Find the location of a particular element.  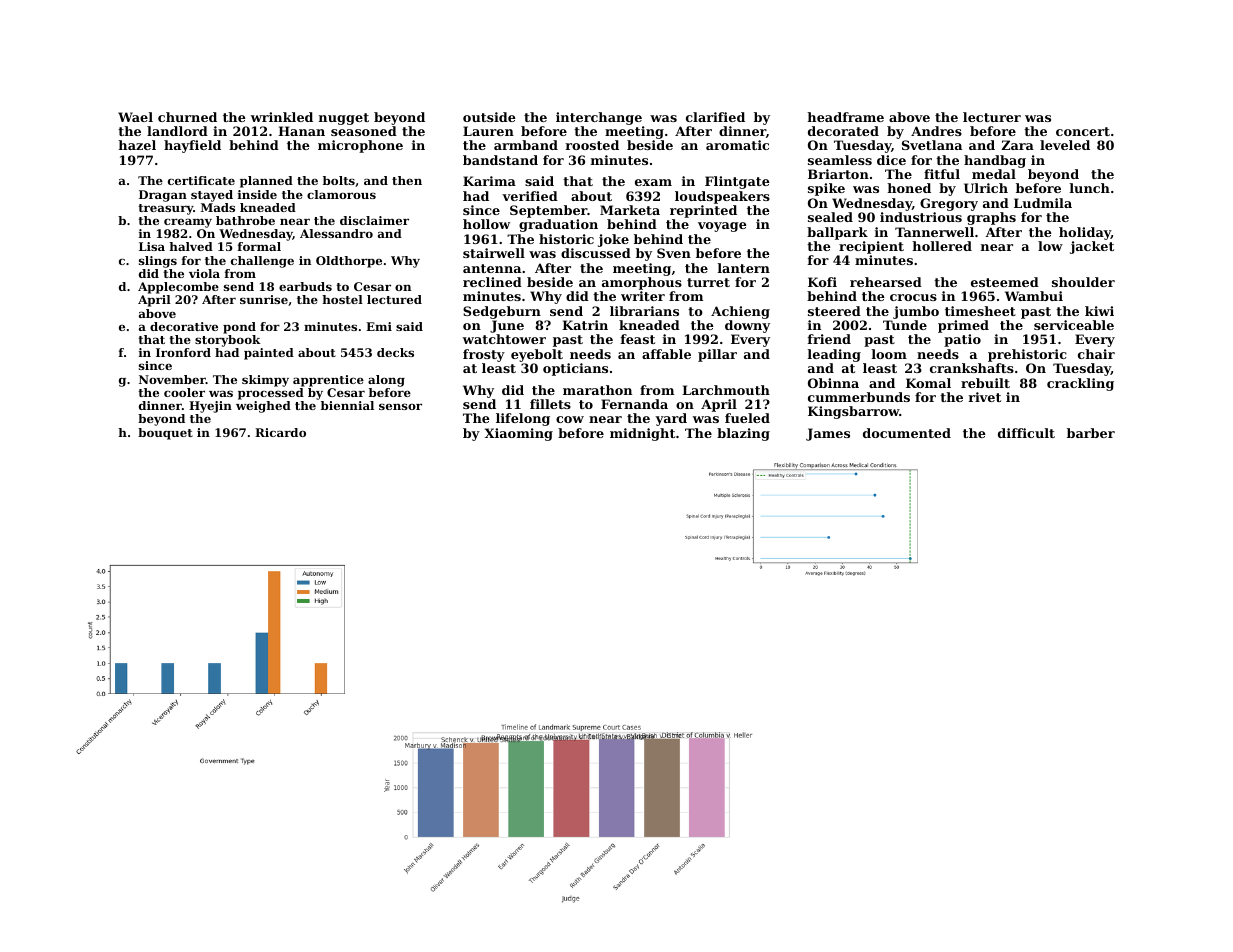

lantern is located at coordinates (744, 268).
